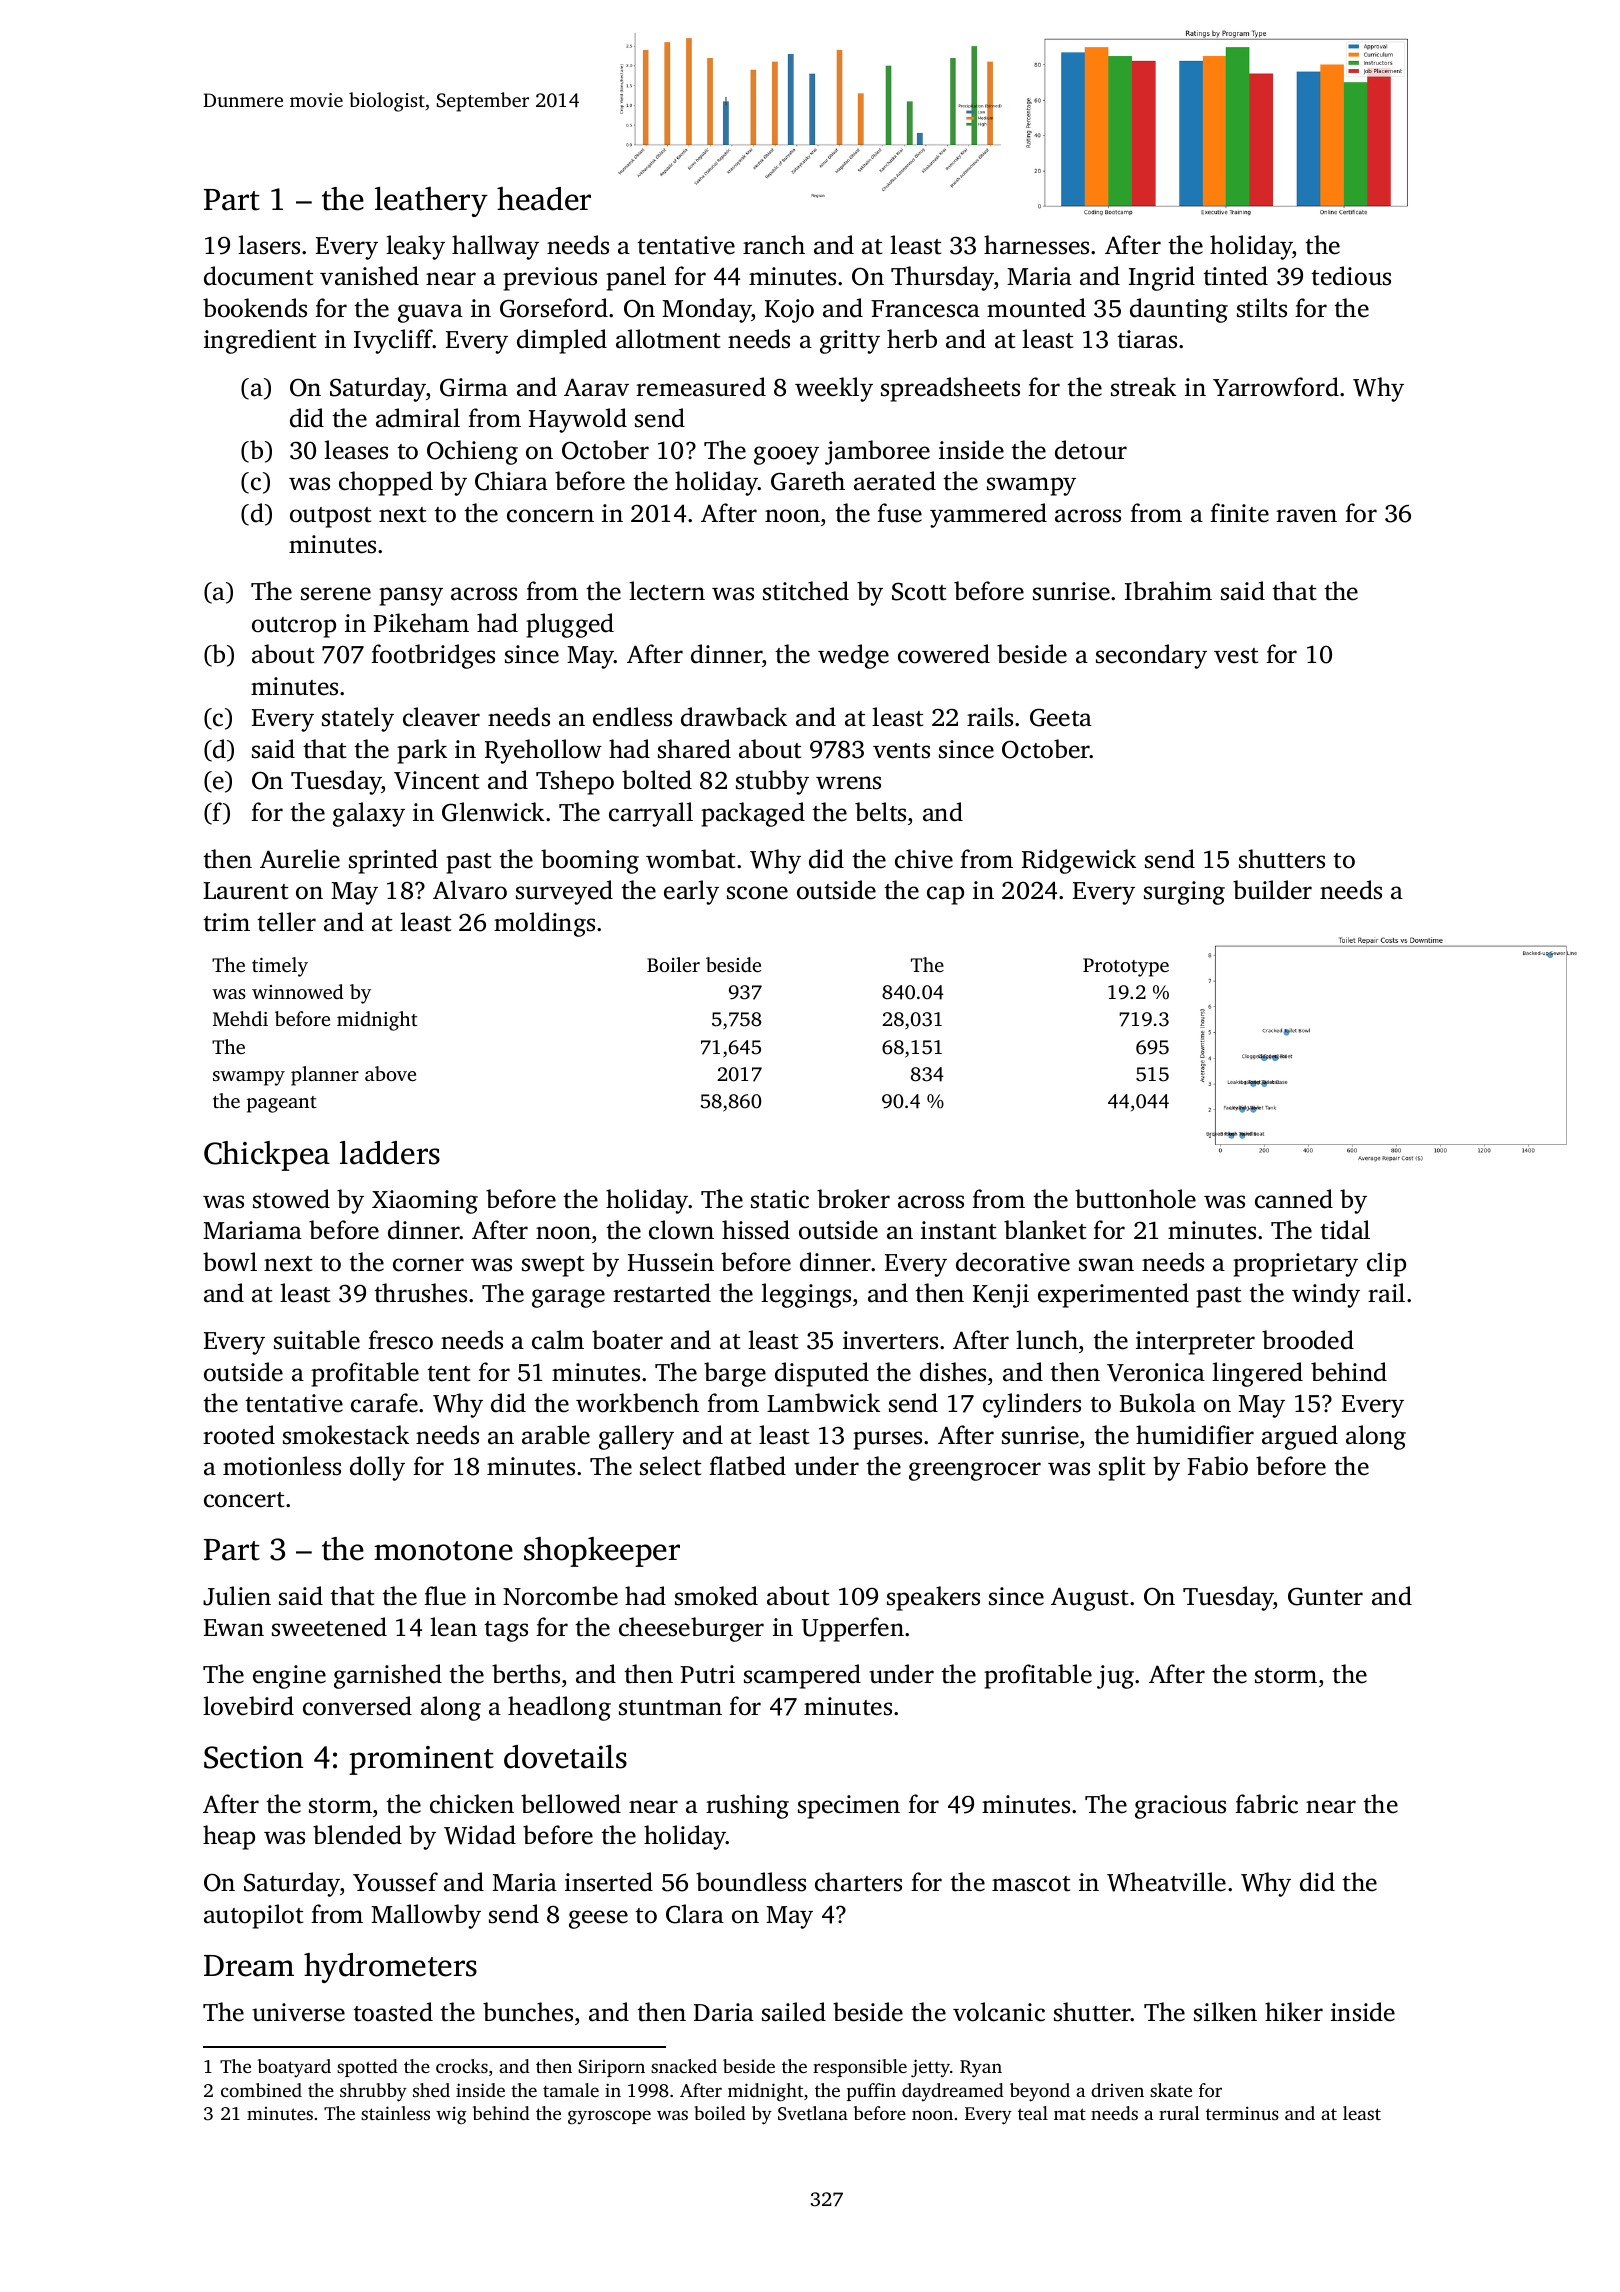  I want to click on rooted, so click(239, 1435).
